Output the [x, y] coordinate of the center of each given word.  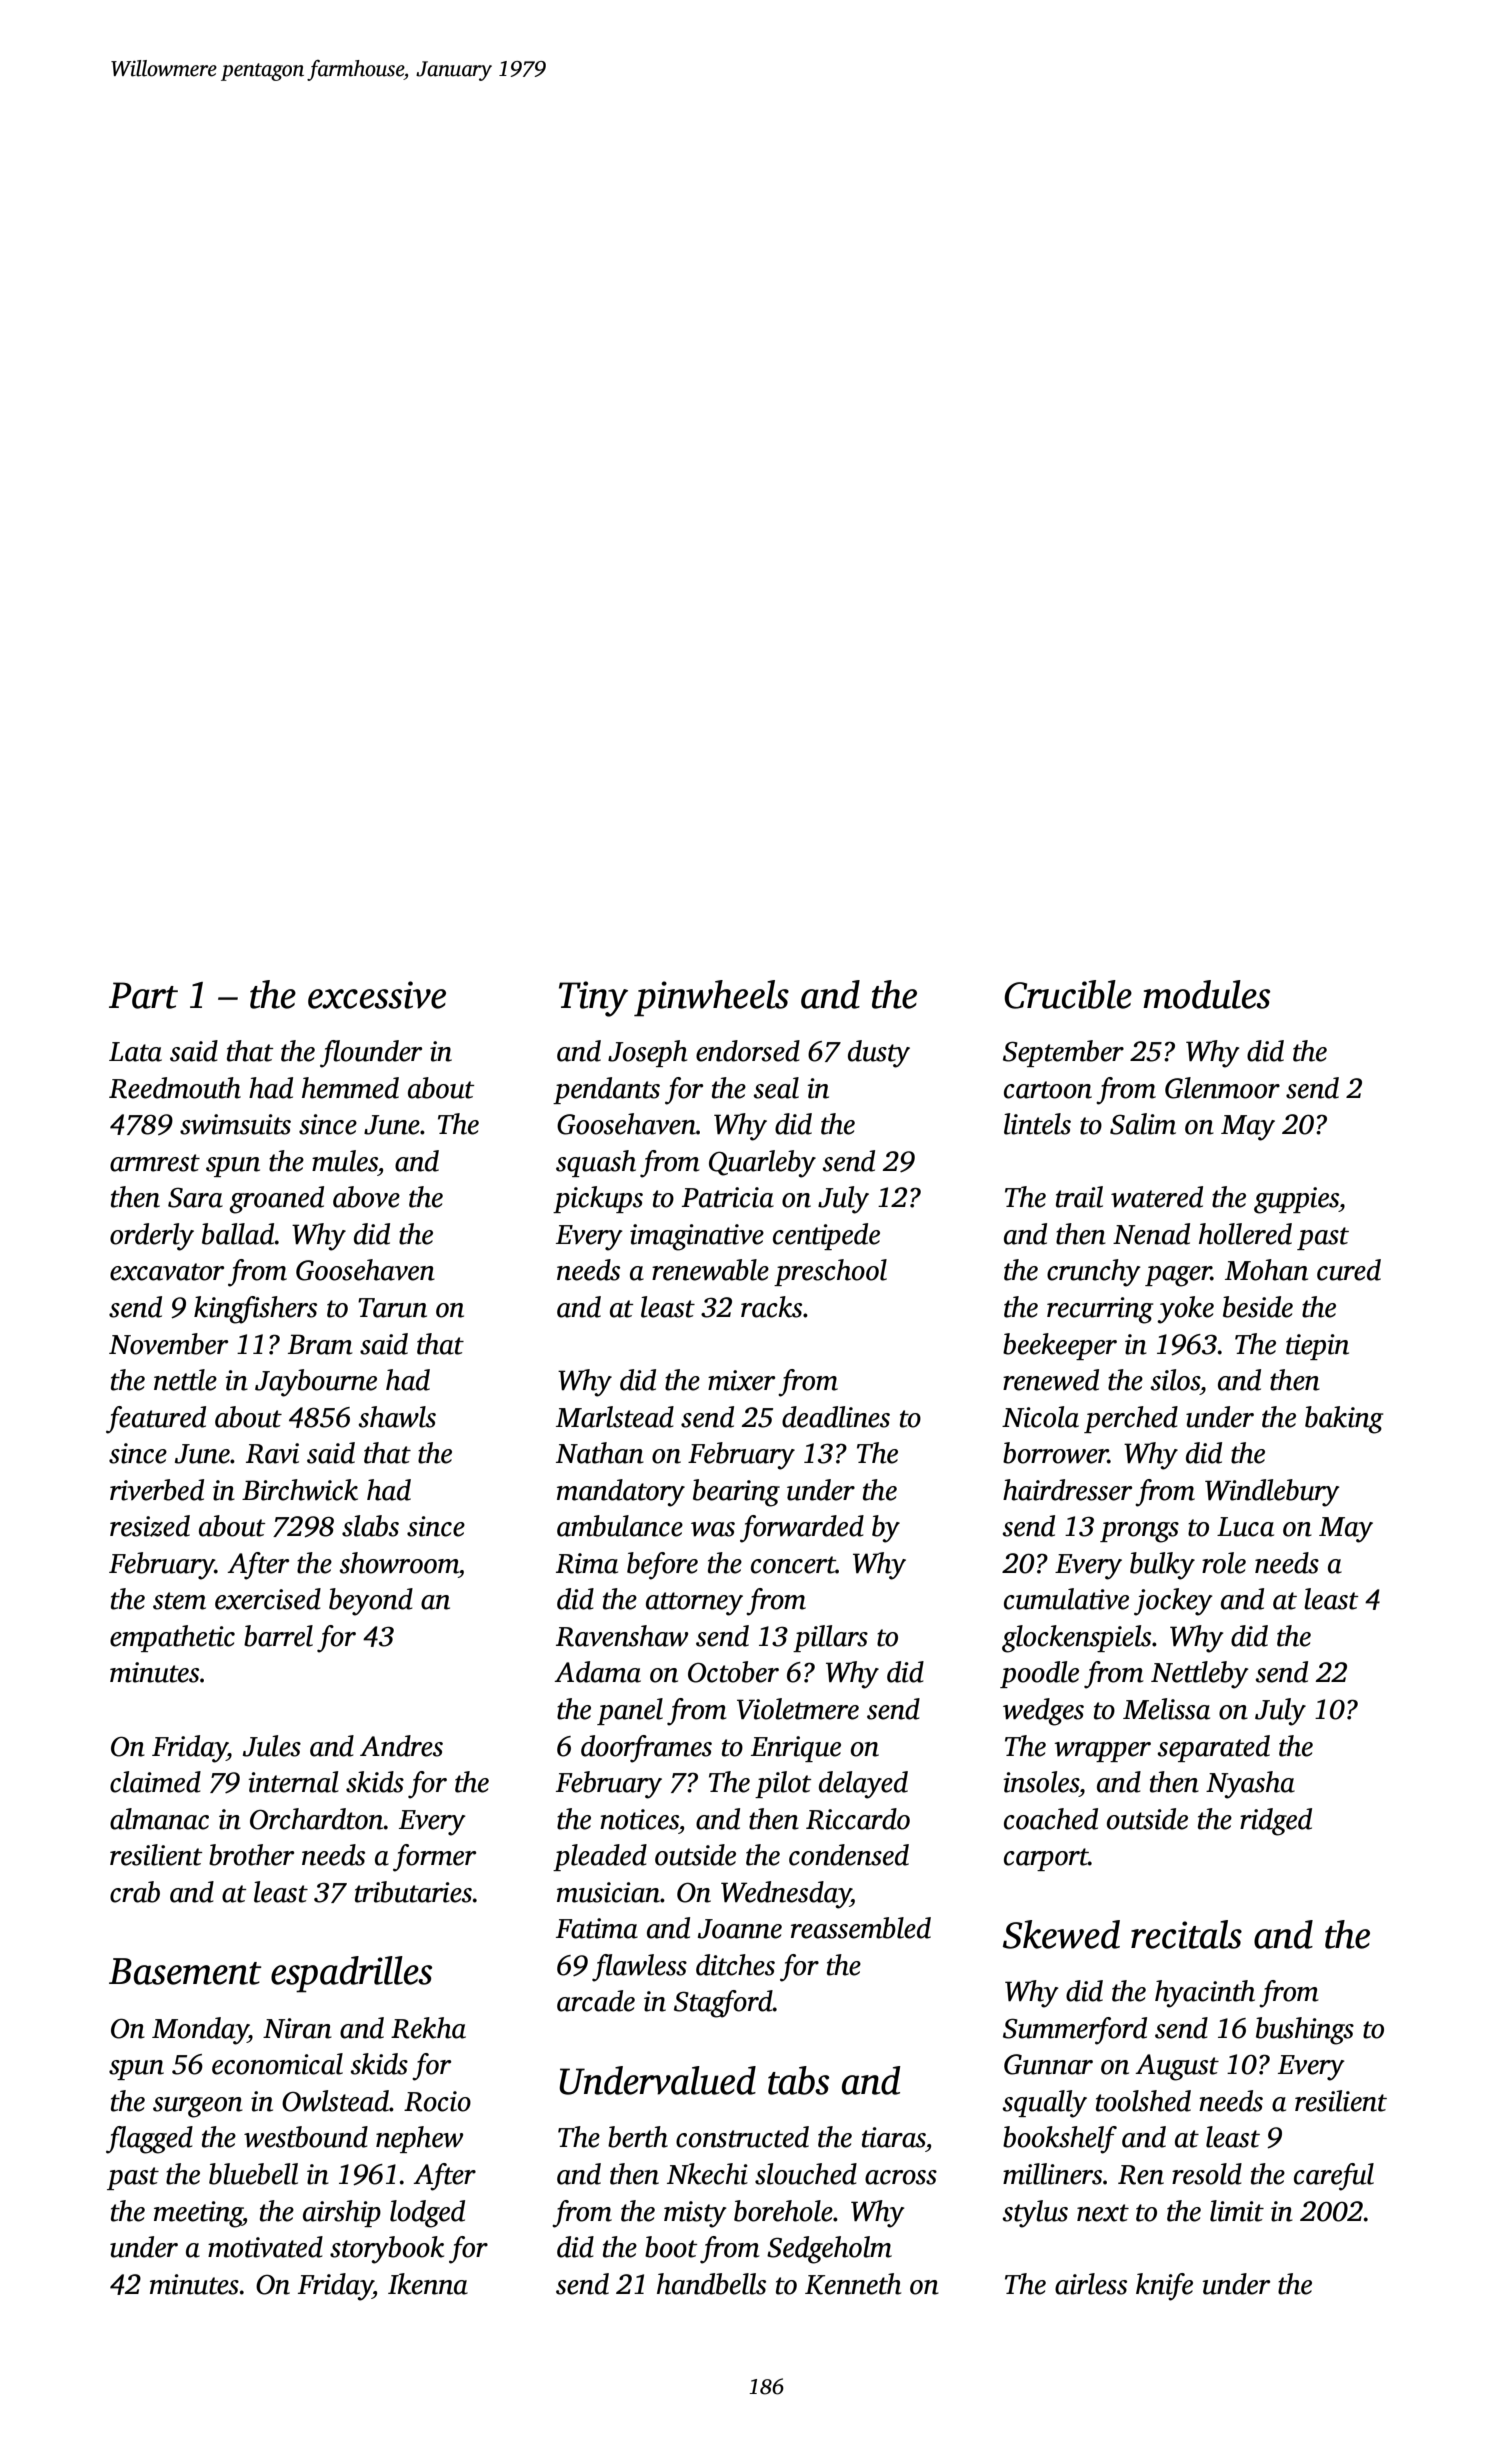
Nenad [1151, 1234]
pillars [830, 1638]
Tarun [392, 1308]
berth [638, 2137]
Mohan [1266, 1270]
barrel [278, 1636]
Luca [1245, 1527]
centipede [826, 1236]
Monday [200, 2031]
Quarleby [762, 1164]
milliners [1052, 2174]
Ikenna [428, 2284]
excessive [377, 995]
